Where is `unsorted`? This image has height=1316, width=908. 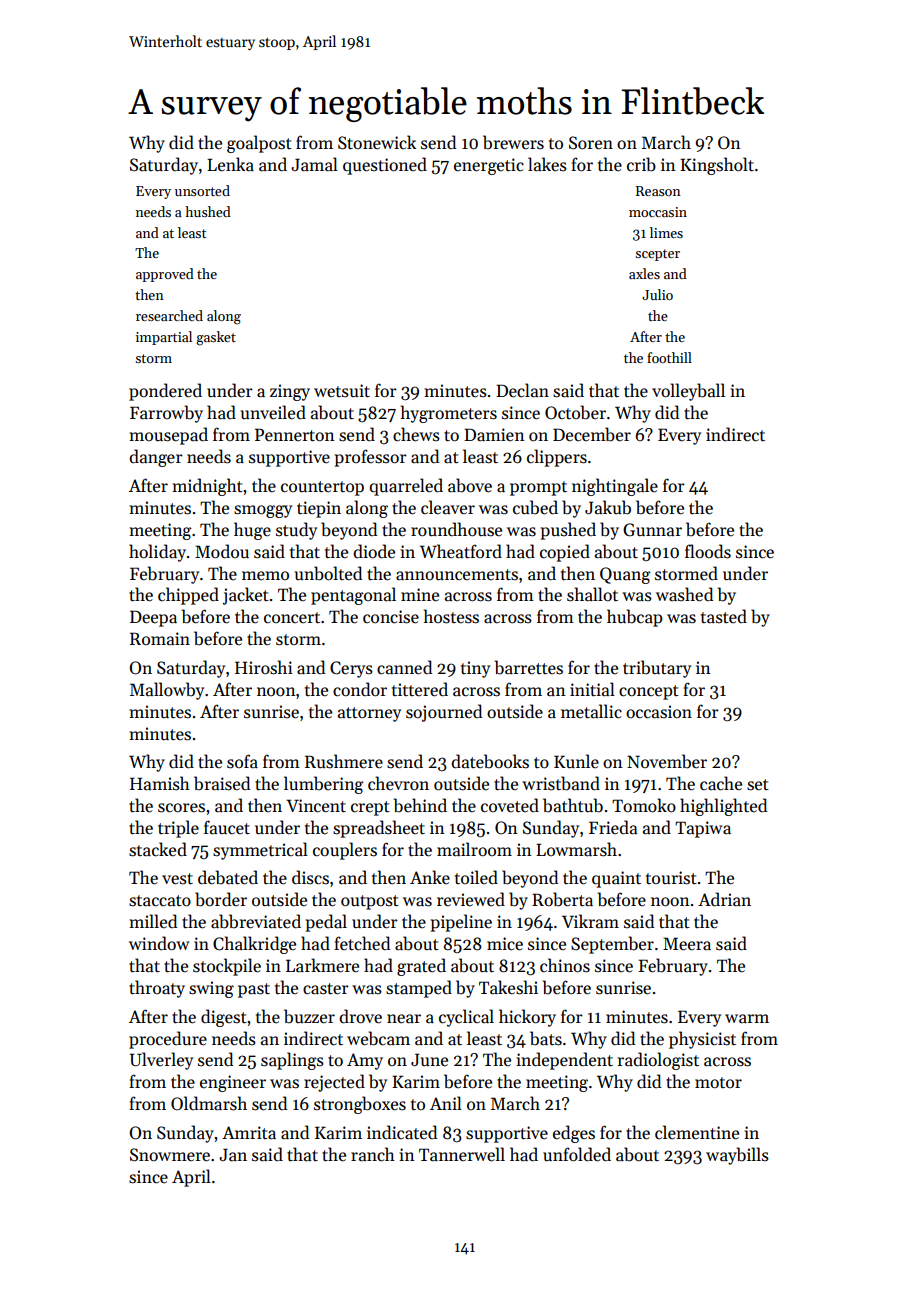
unsorted is located at coordinates (202, 190).
